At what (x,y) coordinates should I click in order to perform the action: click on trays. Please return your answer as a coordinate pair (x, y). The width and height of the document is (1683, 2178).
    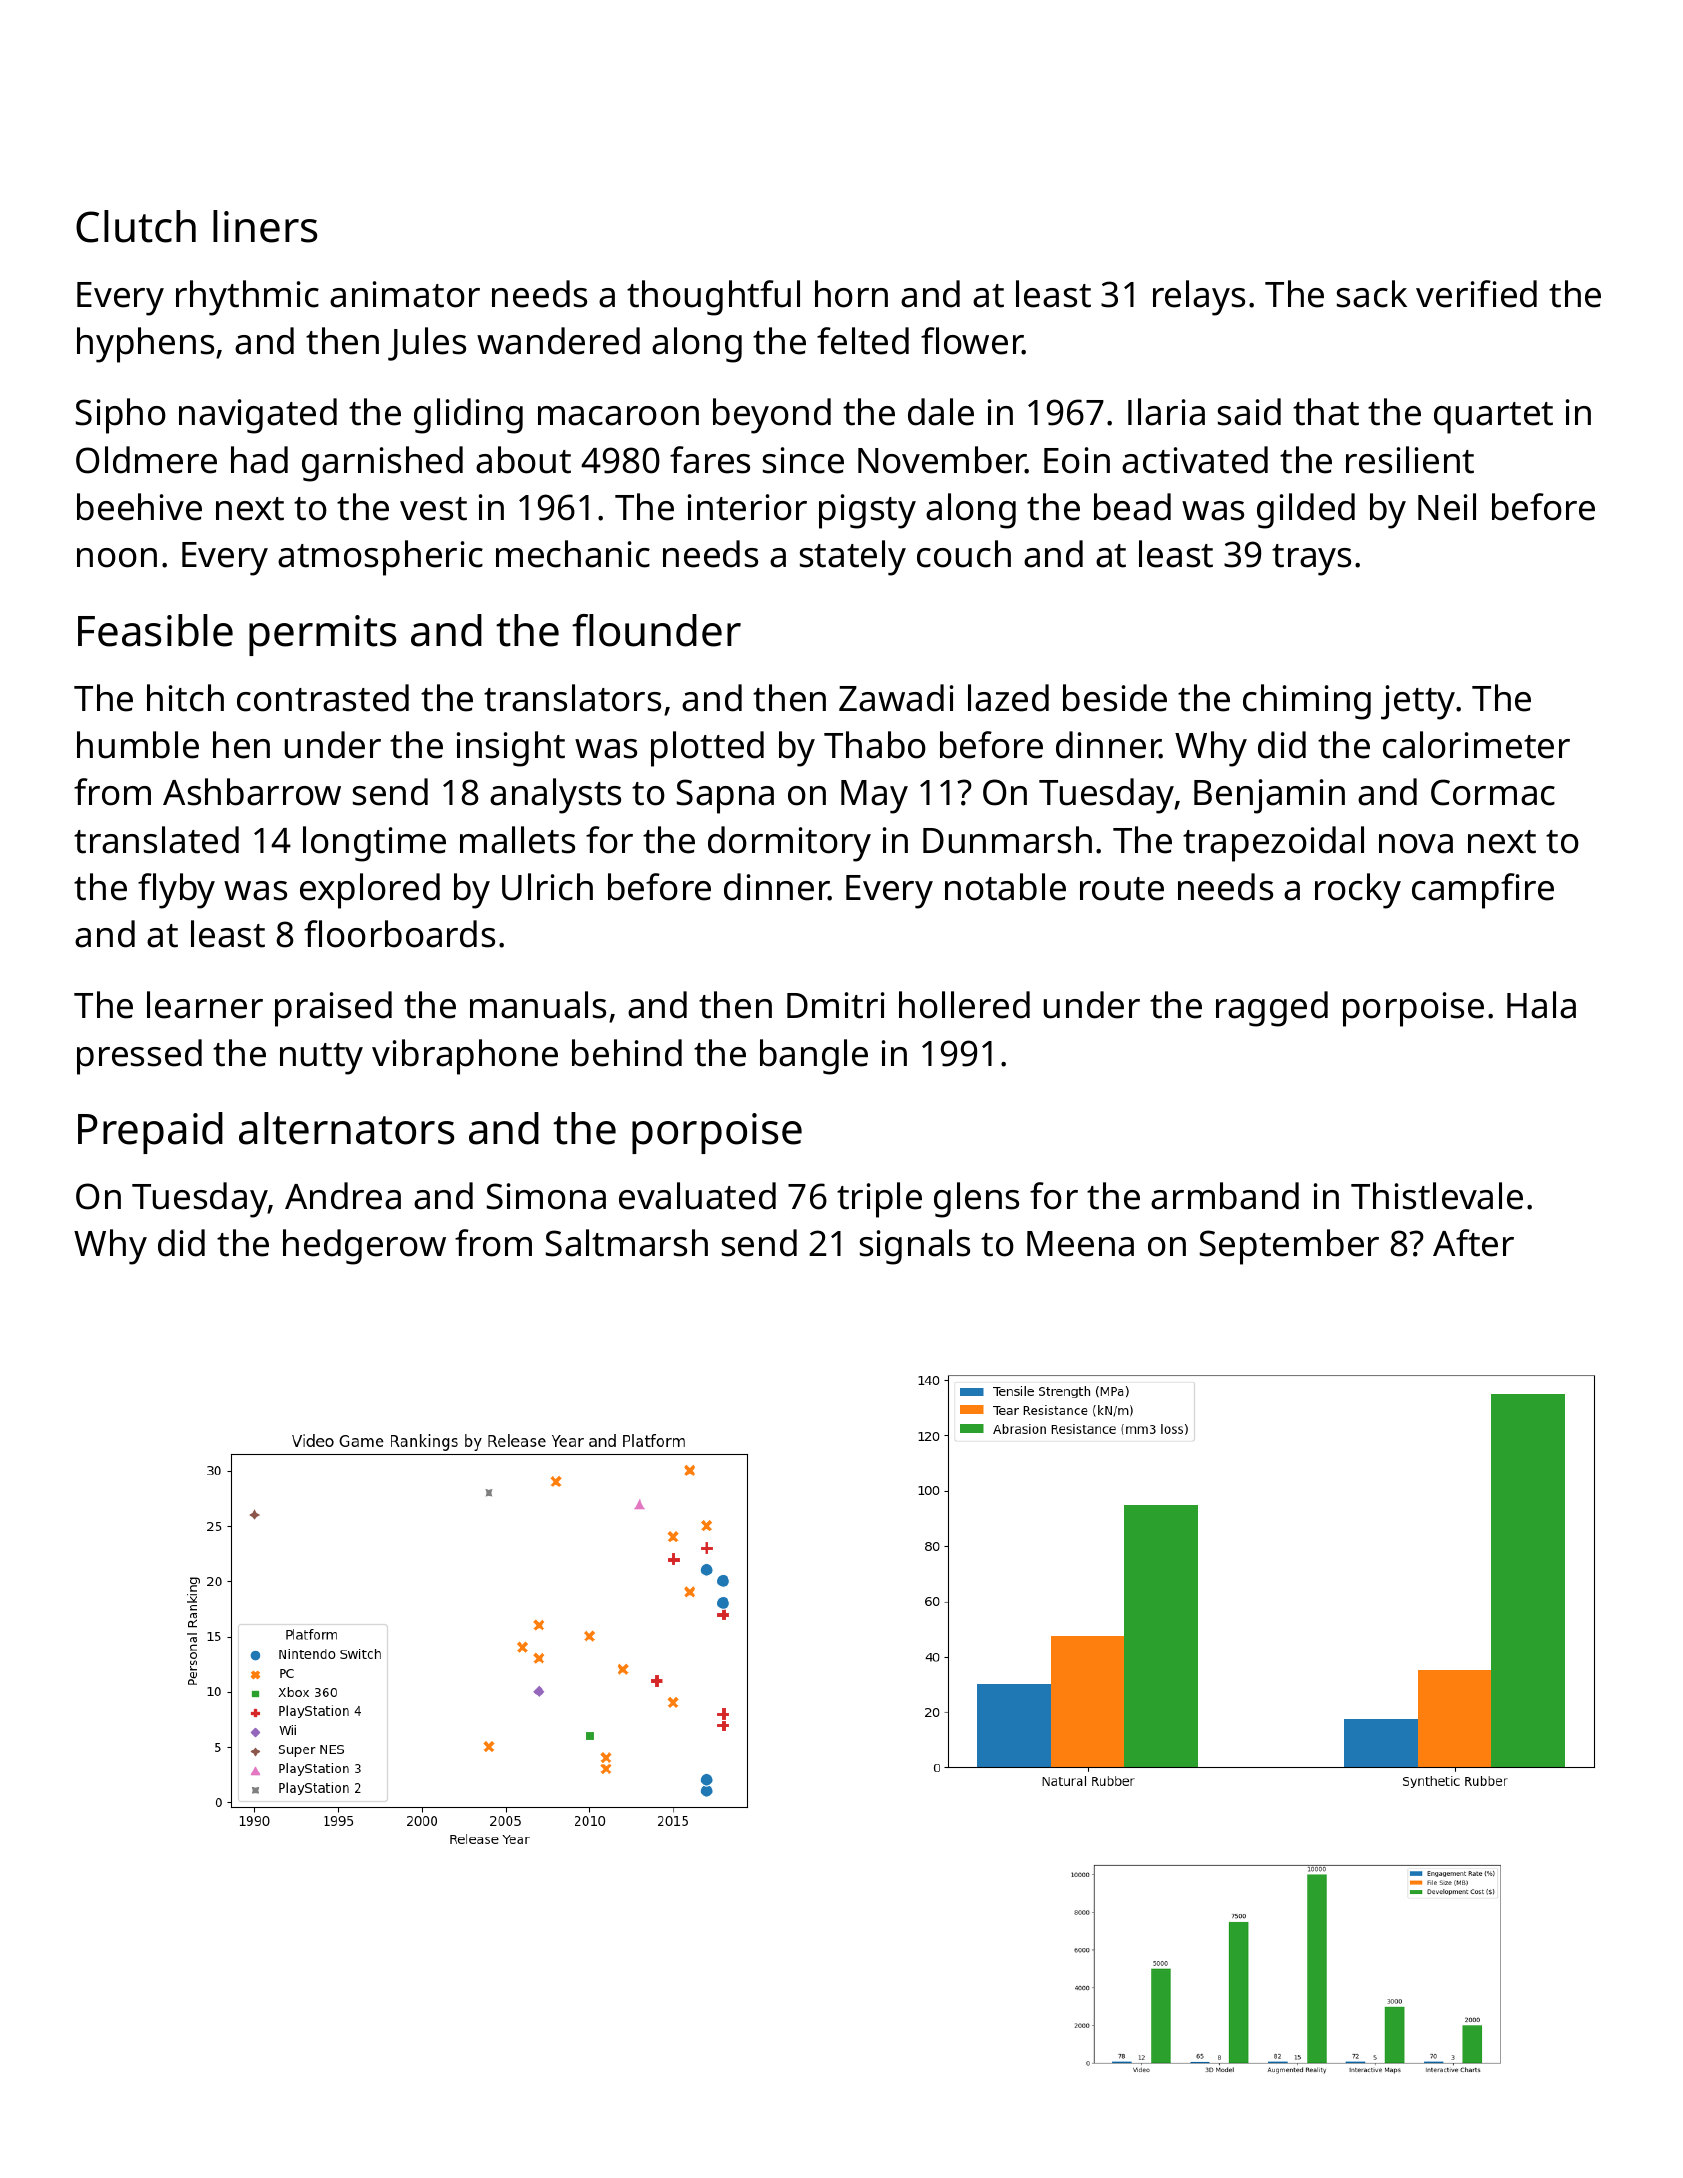
    Looking at the image, I should click on (1311, 560).
